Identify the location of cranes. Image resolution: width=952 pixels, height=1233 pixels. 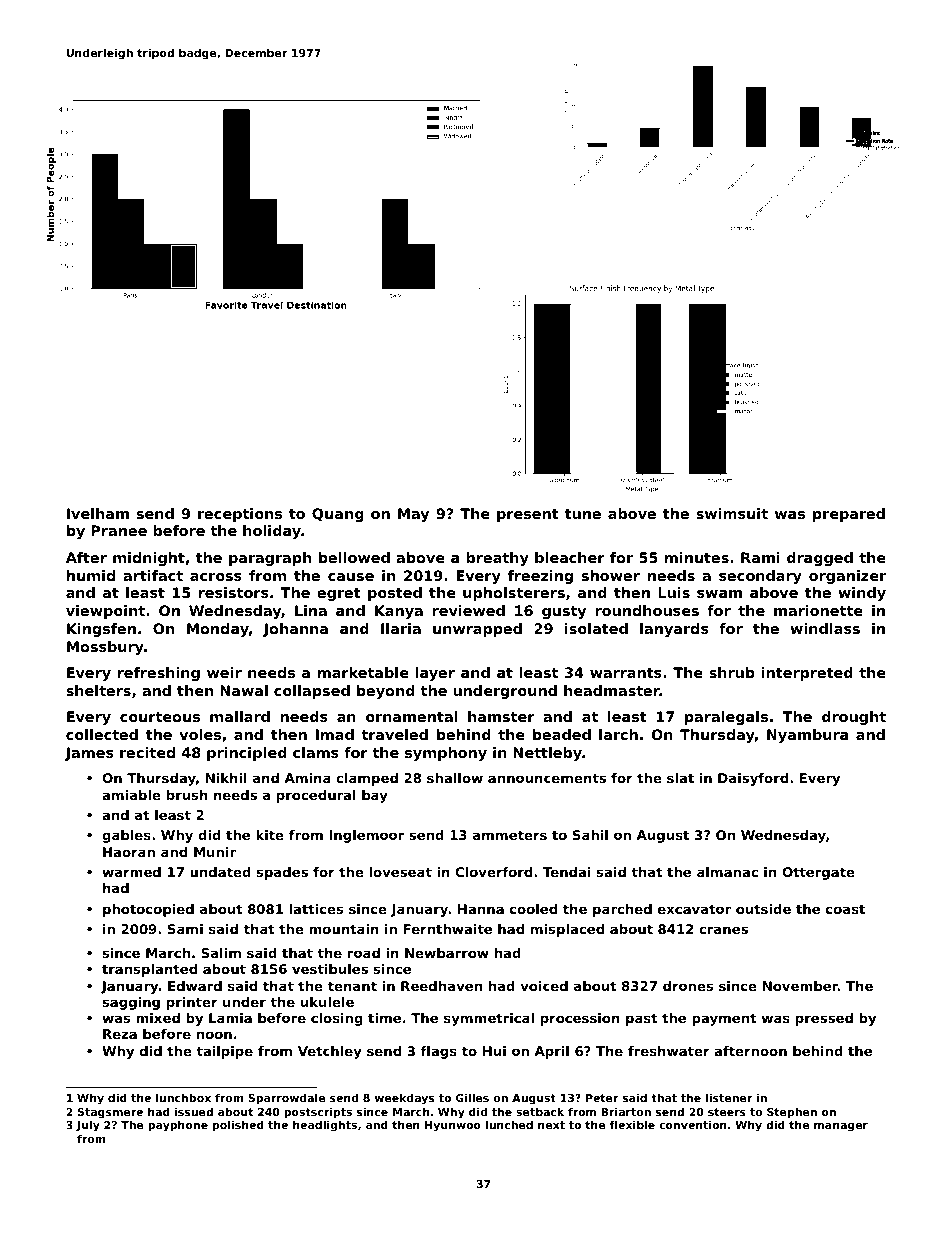
(723, 930).
